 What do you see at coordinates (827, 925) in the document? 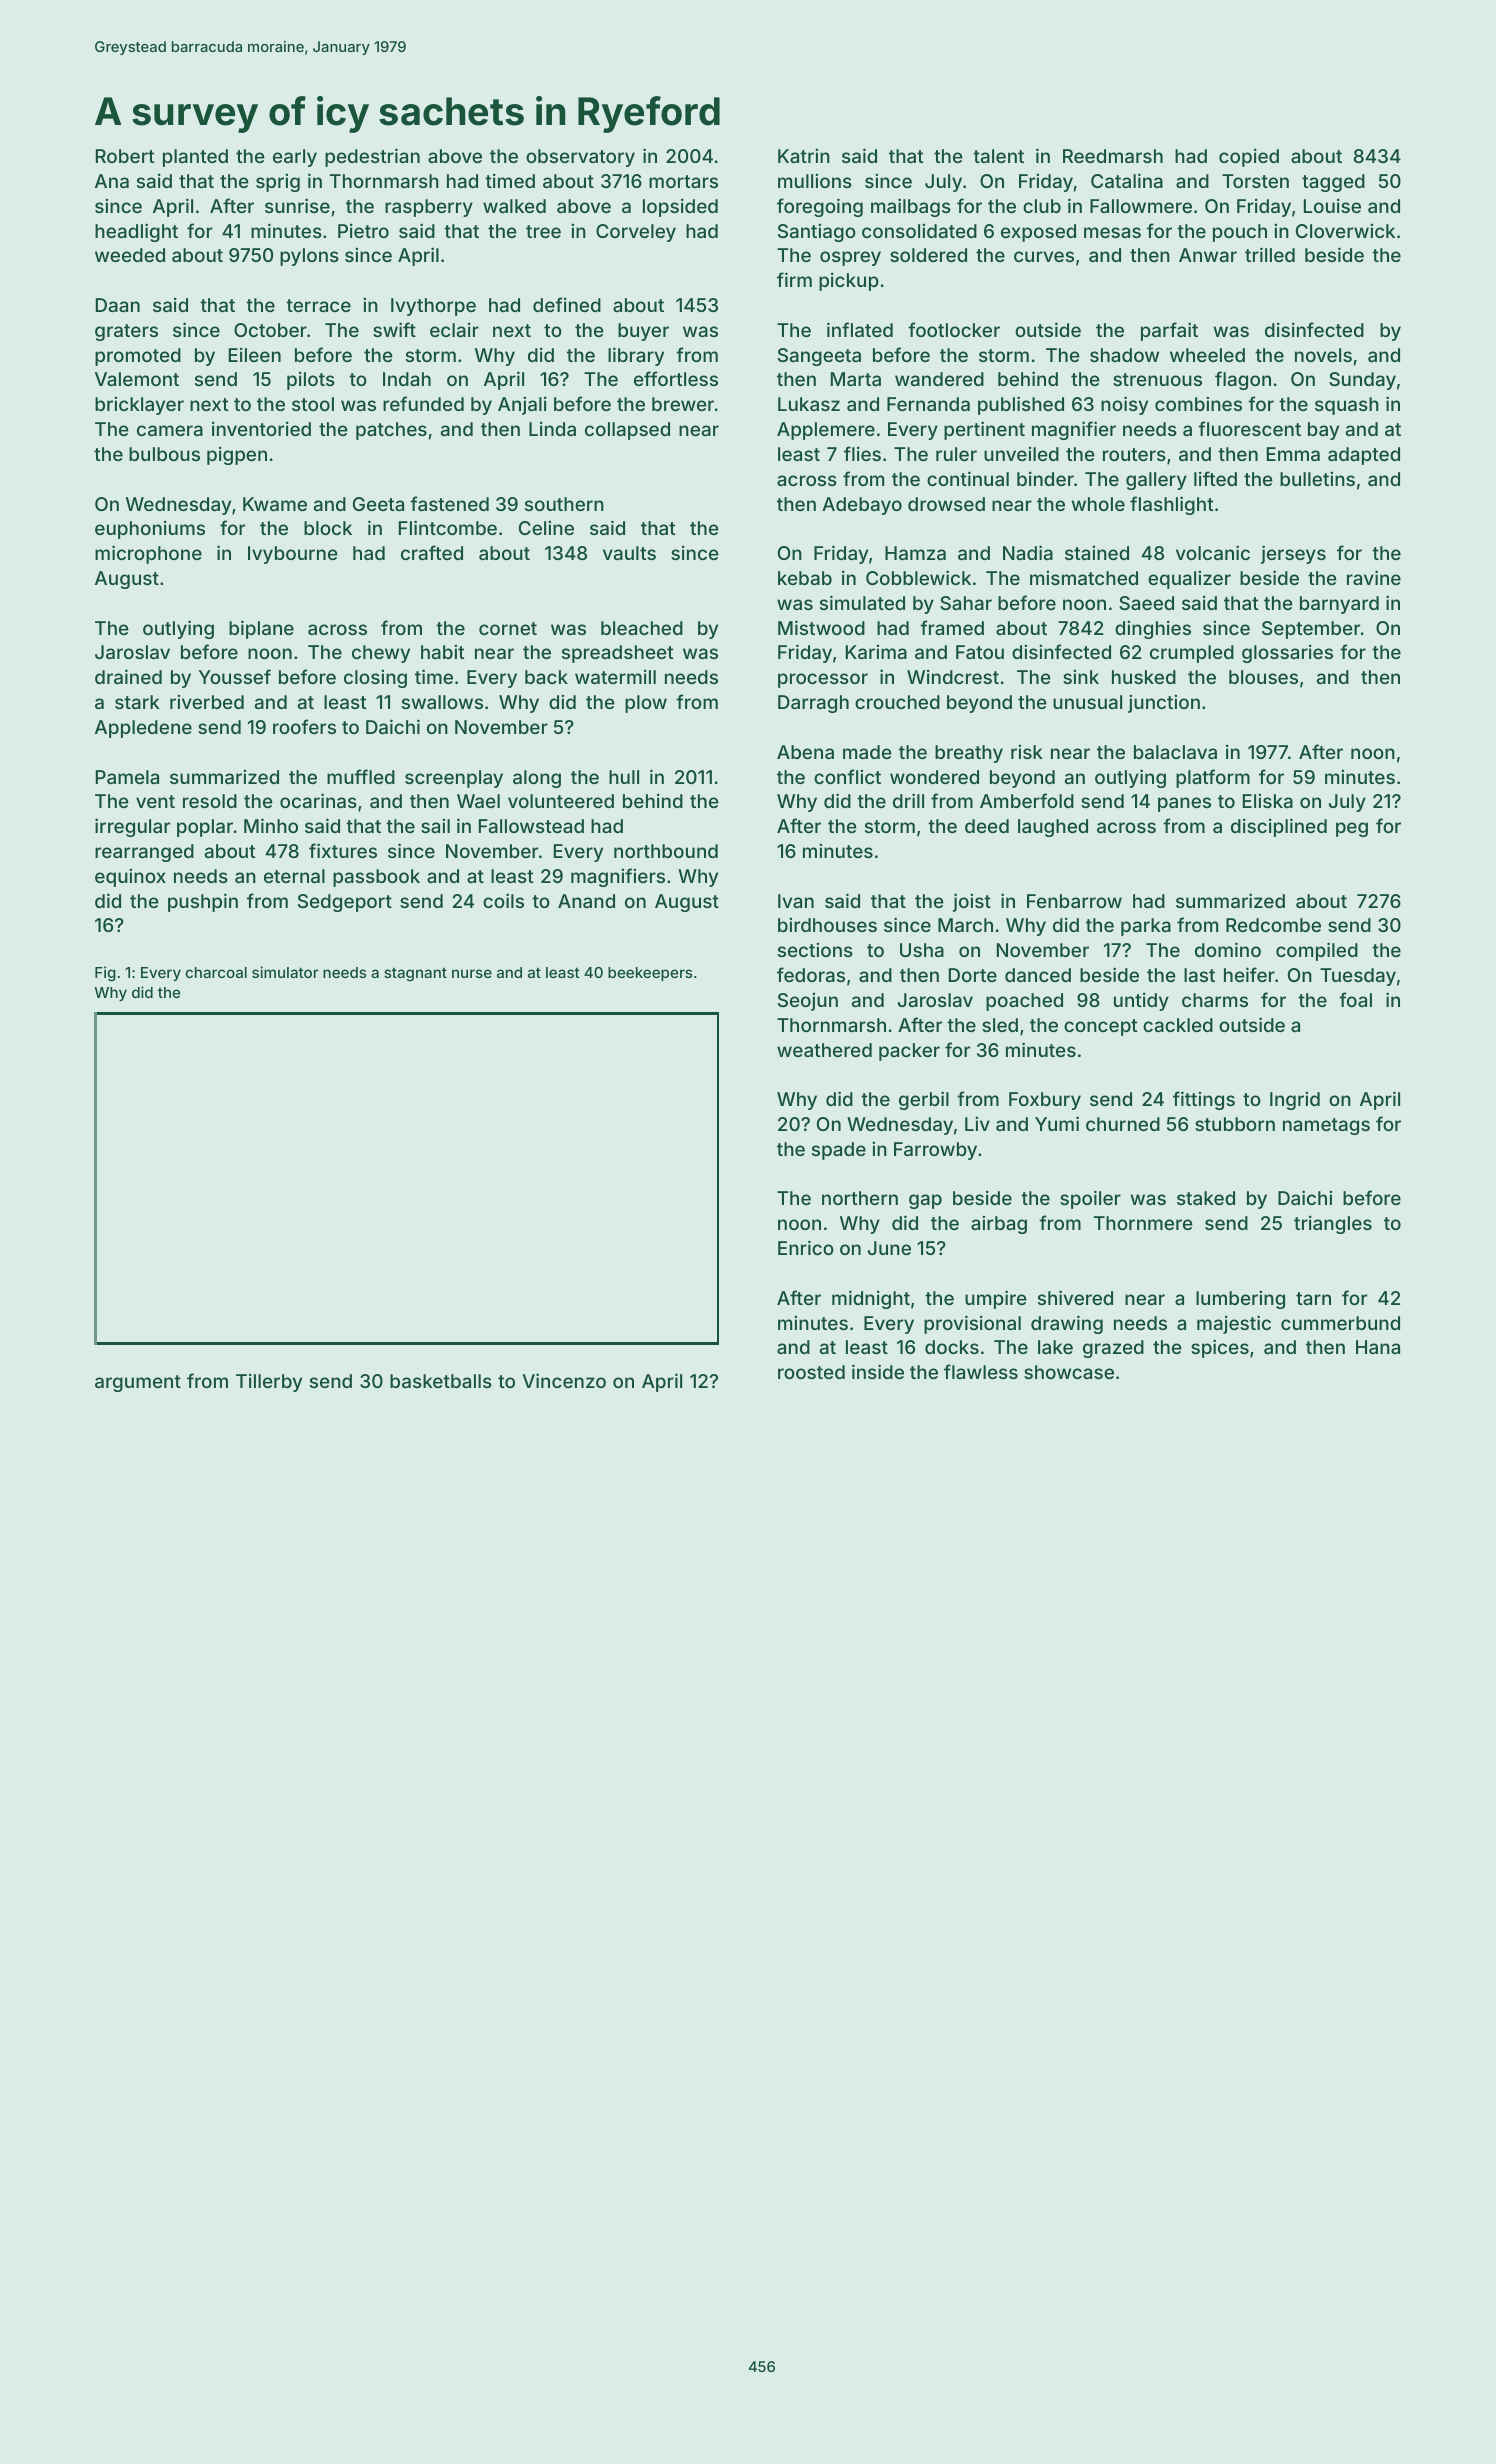
I see `birdhouses` at bounding box center [827, 925].
